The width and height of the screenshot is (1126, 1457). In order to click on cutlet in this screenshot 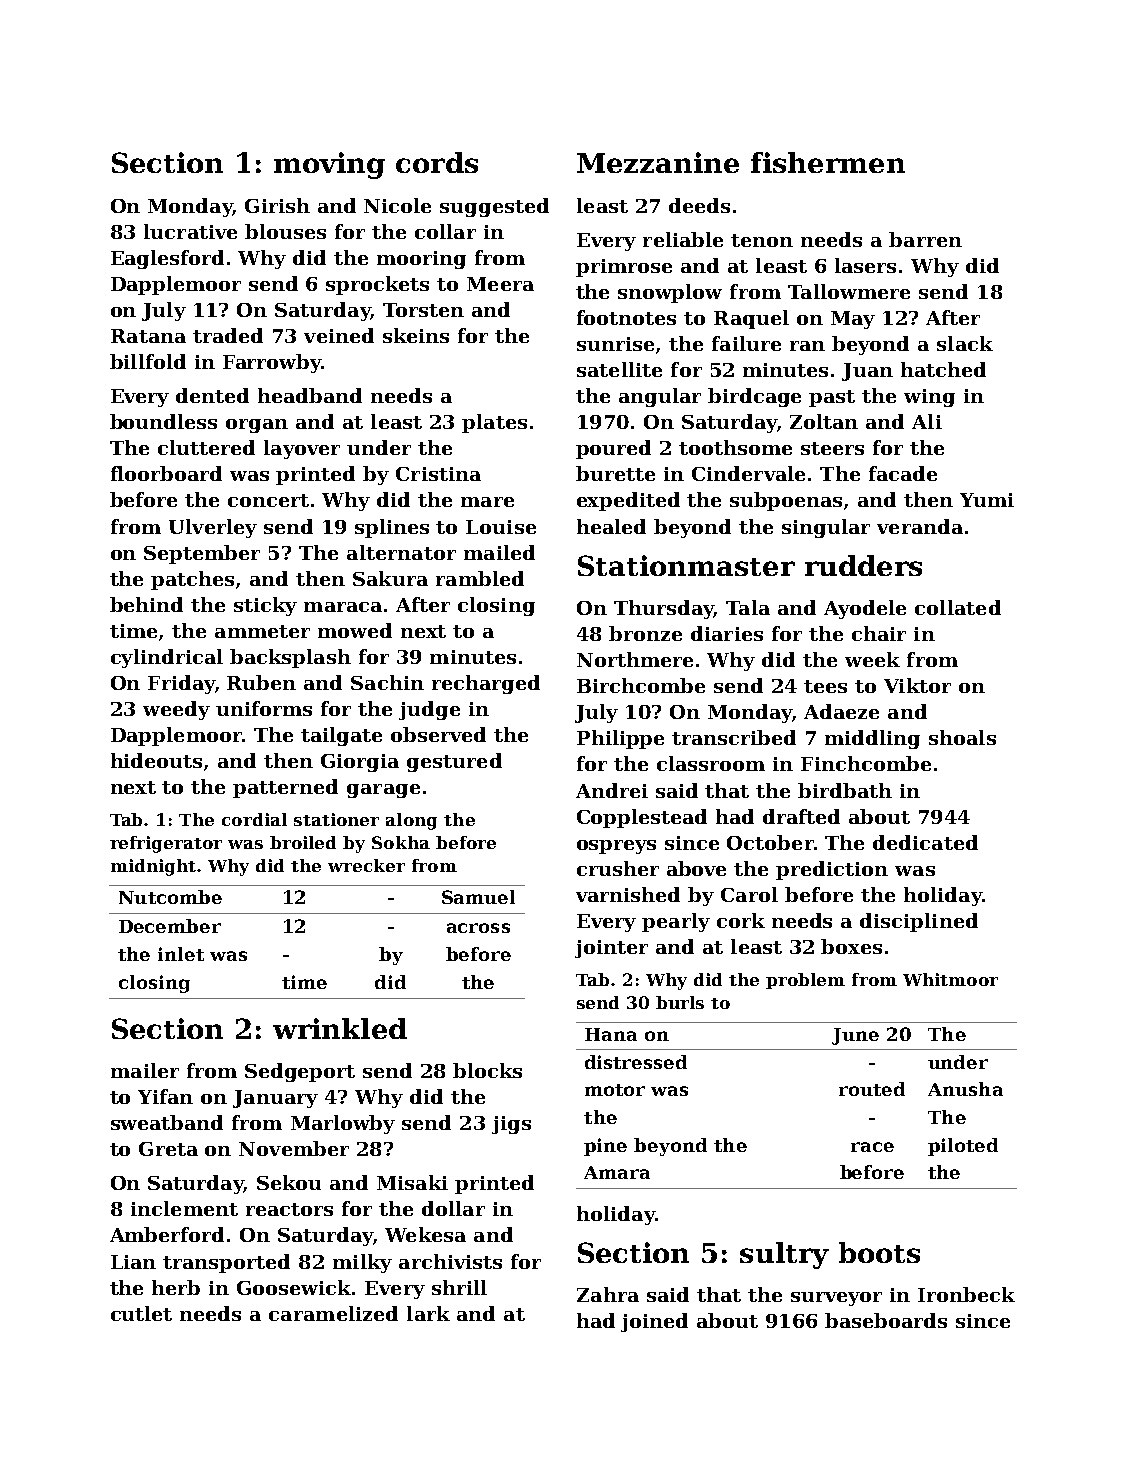, I will do `click(141, 1313)`.
